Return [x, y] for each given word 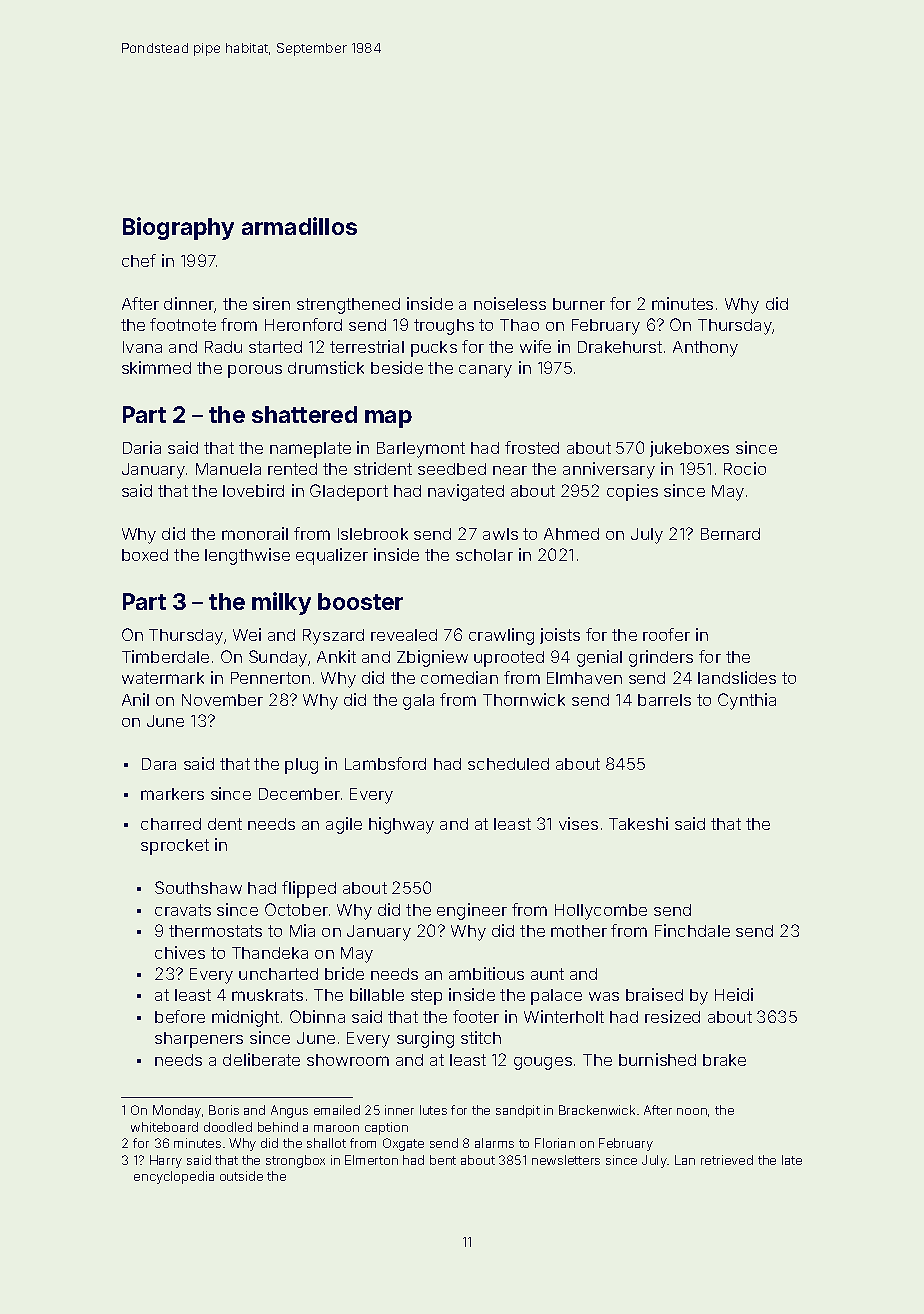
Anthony [705, 349]
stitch [481, 1037]
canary [485, 371]
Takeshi [638, 823]
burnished [657, 1059]
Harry [166, 1161]
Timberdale [165, 656]
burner [579, 304]
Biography [178, 228]
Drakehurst [620, 347]
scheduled [508, 764]
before [180, 1016]
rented [292, 469]
